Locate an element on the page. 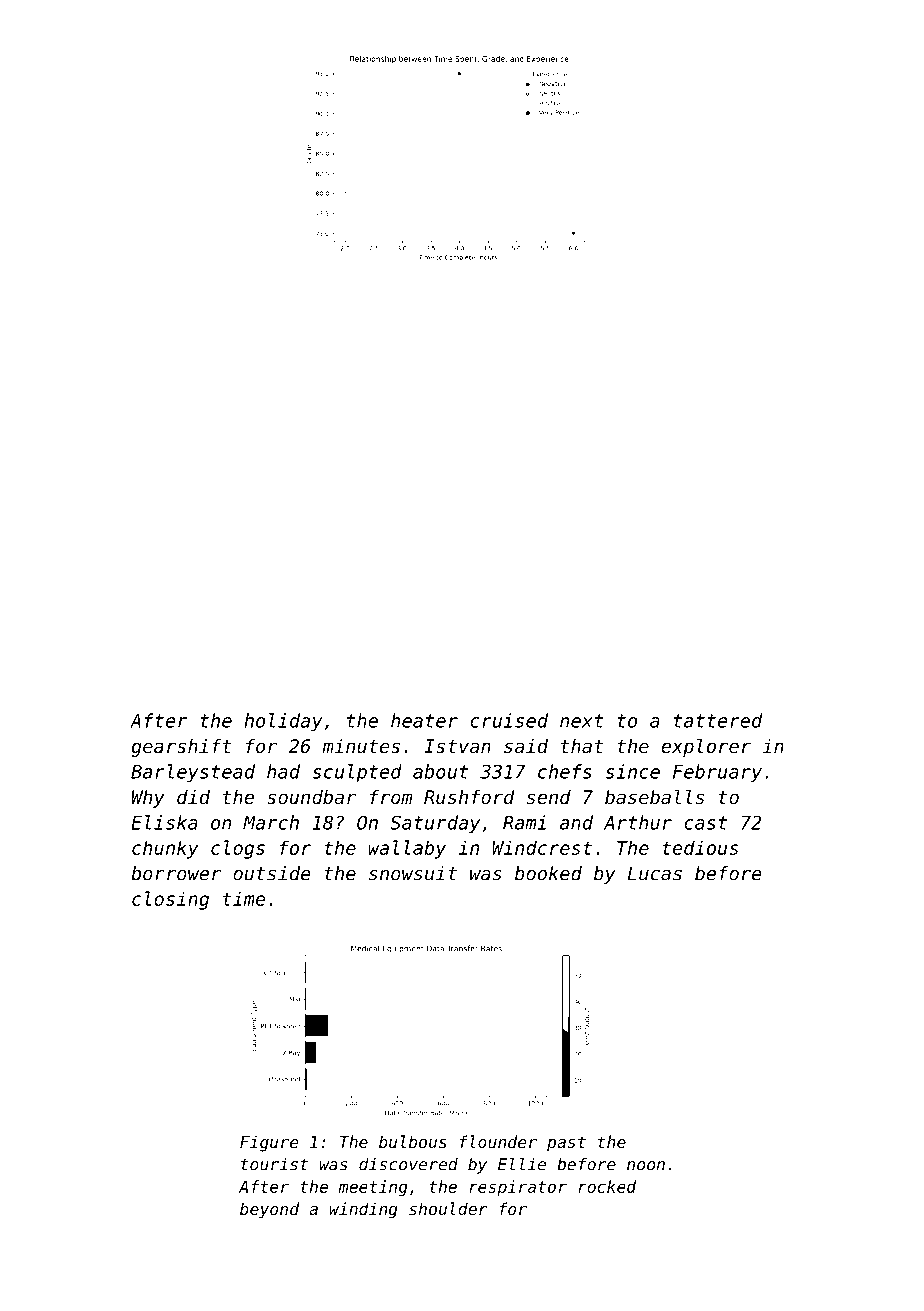 The height and width of the image is (1311, 924). from is located at coordinates (391, 797).
